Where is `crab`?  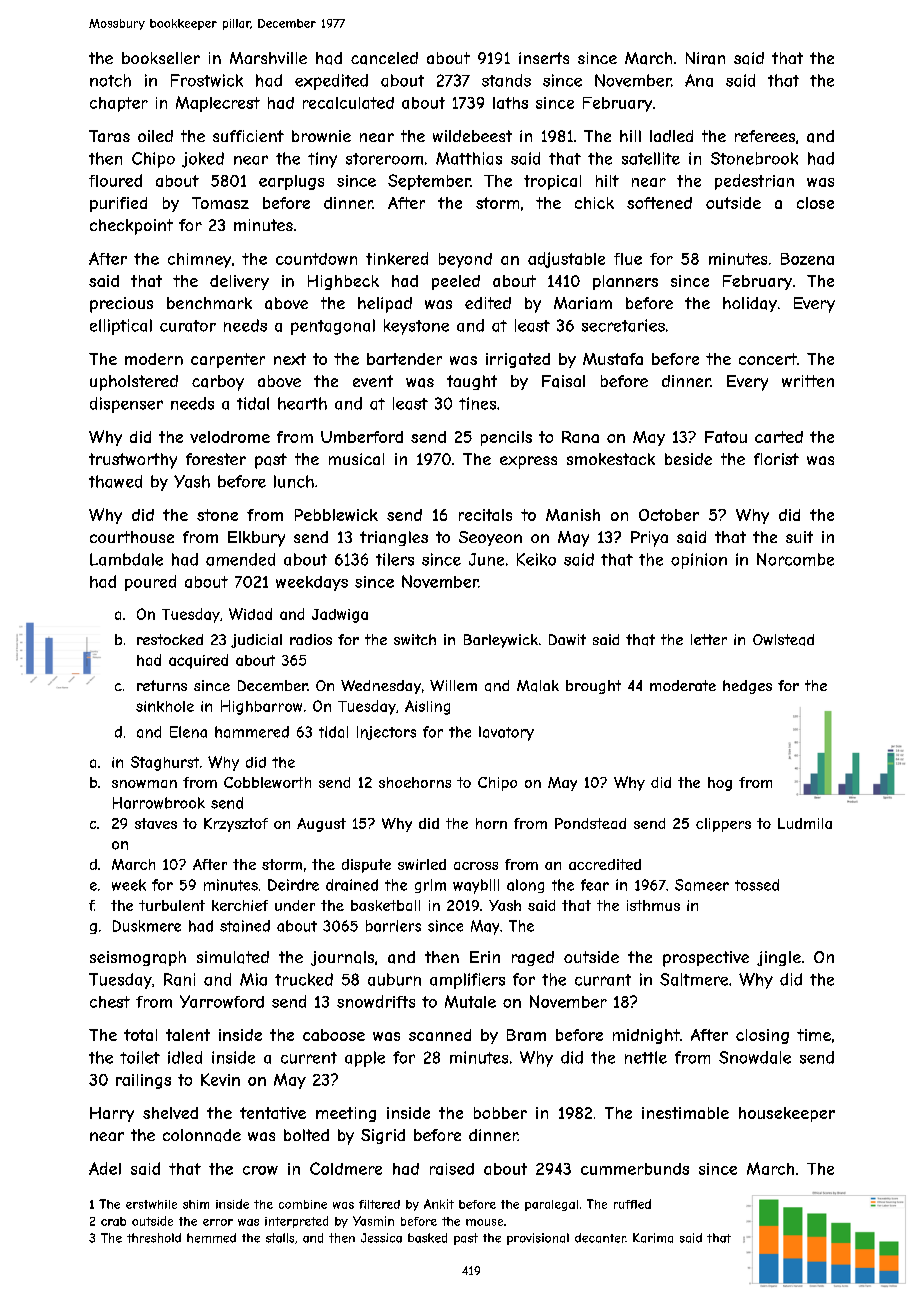 crab is located at coordinates (113, 1221).
